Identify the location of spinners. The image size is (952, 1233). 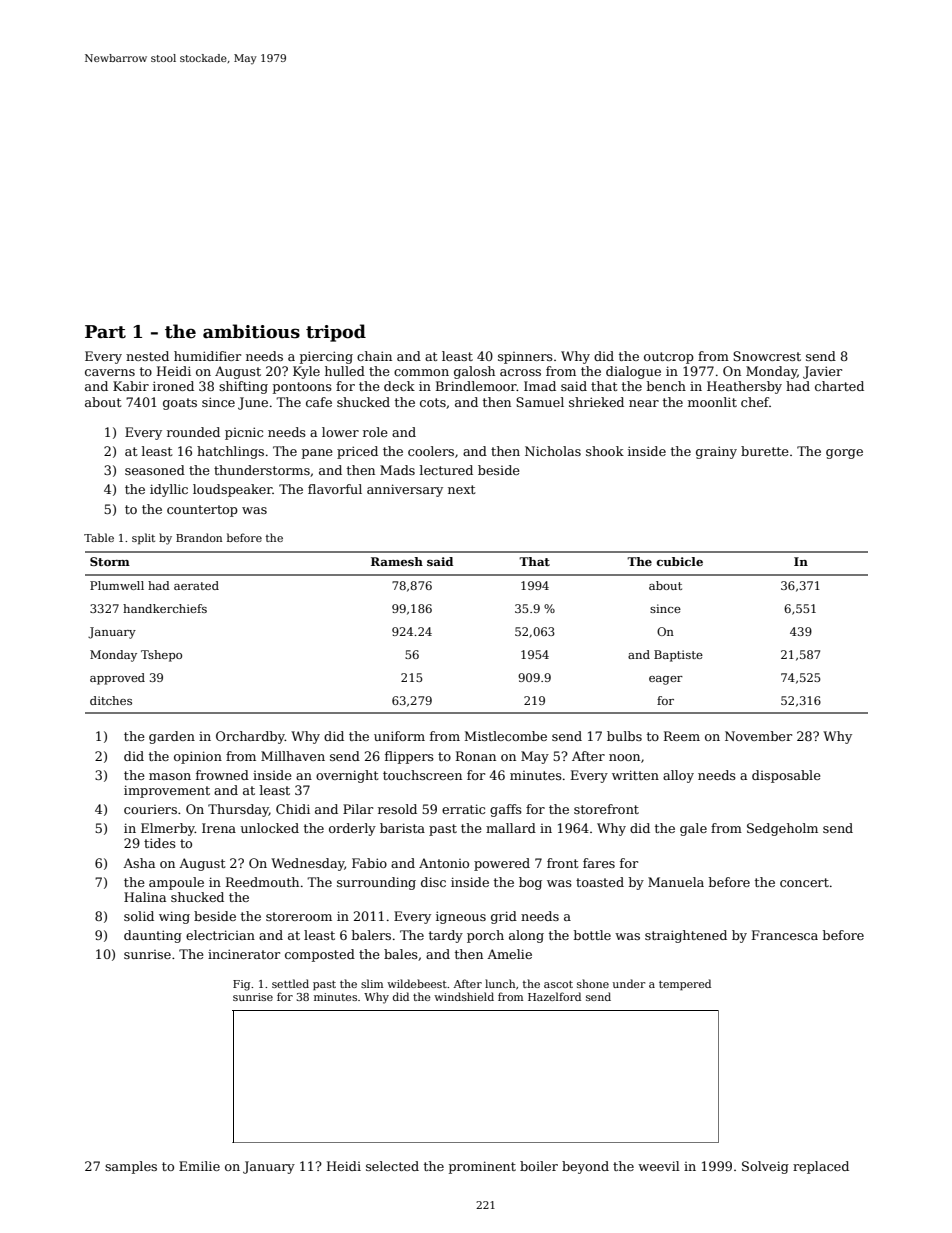
(525, 358).
